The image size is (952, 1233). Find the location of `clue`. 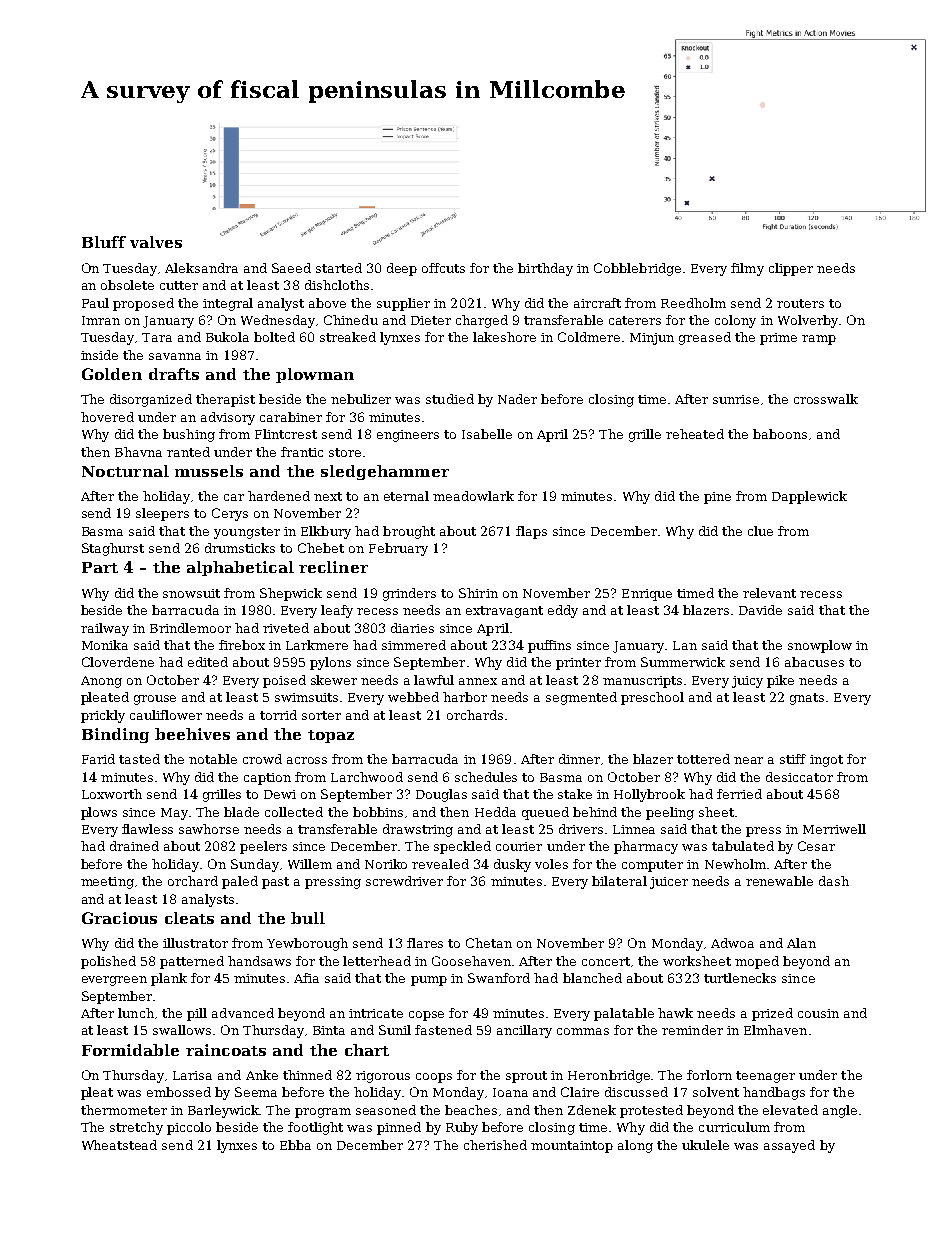

clue is located at coordinates (760, 531).
